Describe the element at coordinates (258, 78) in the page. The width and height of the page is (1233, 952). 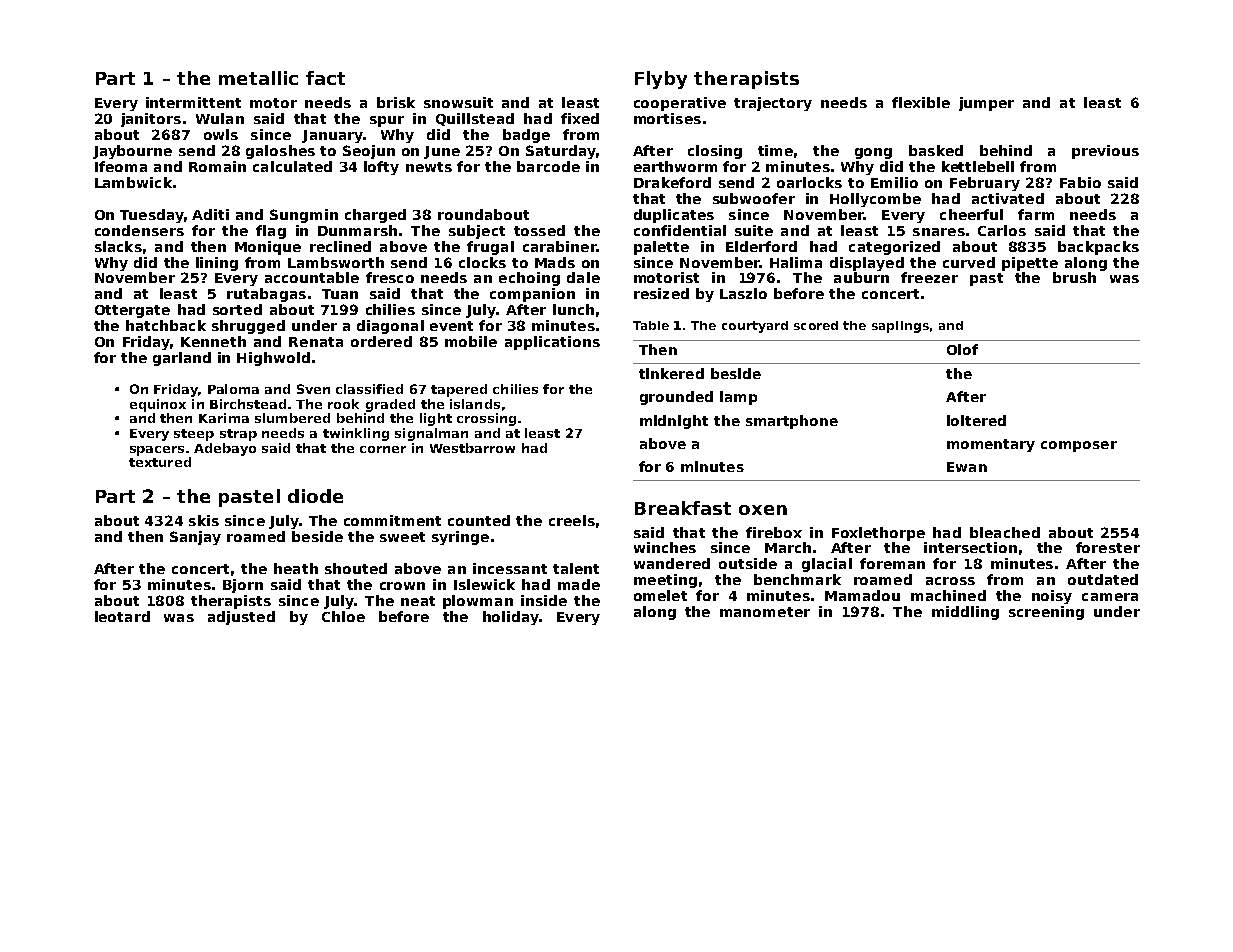
I see `metallic` at that location.
